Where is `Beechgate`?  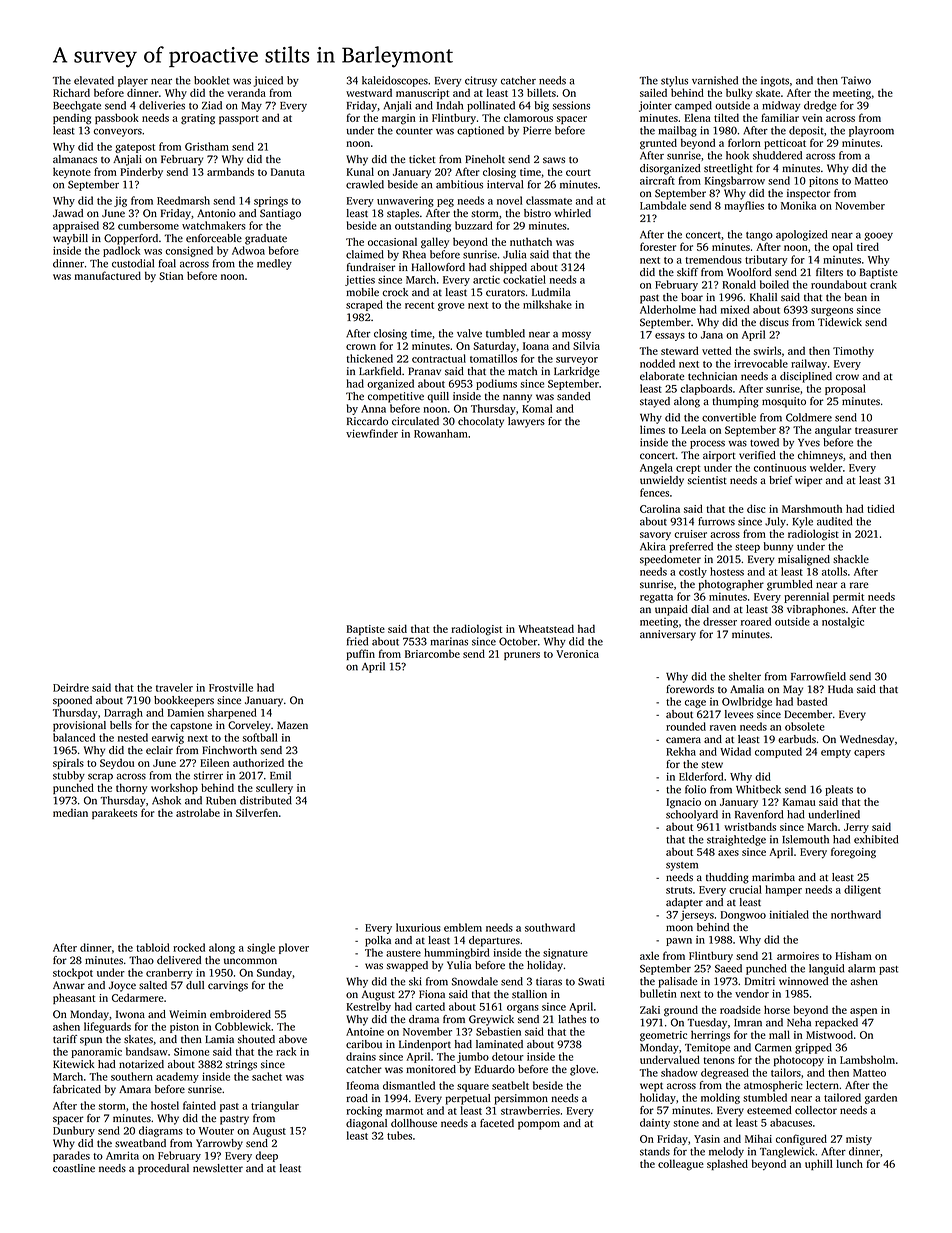
Beechgate is located at coordinates (77, 106).
